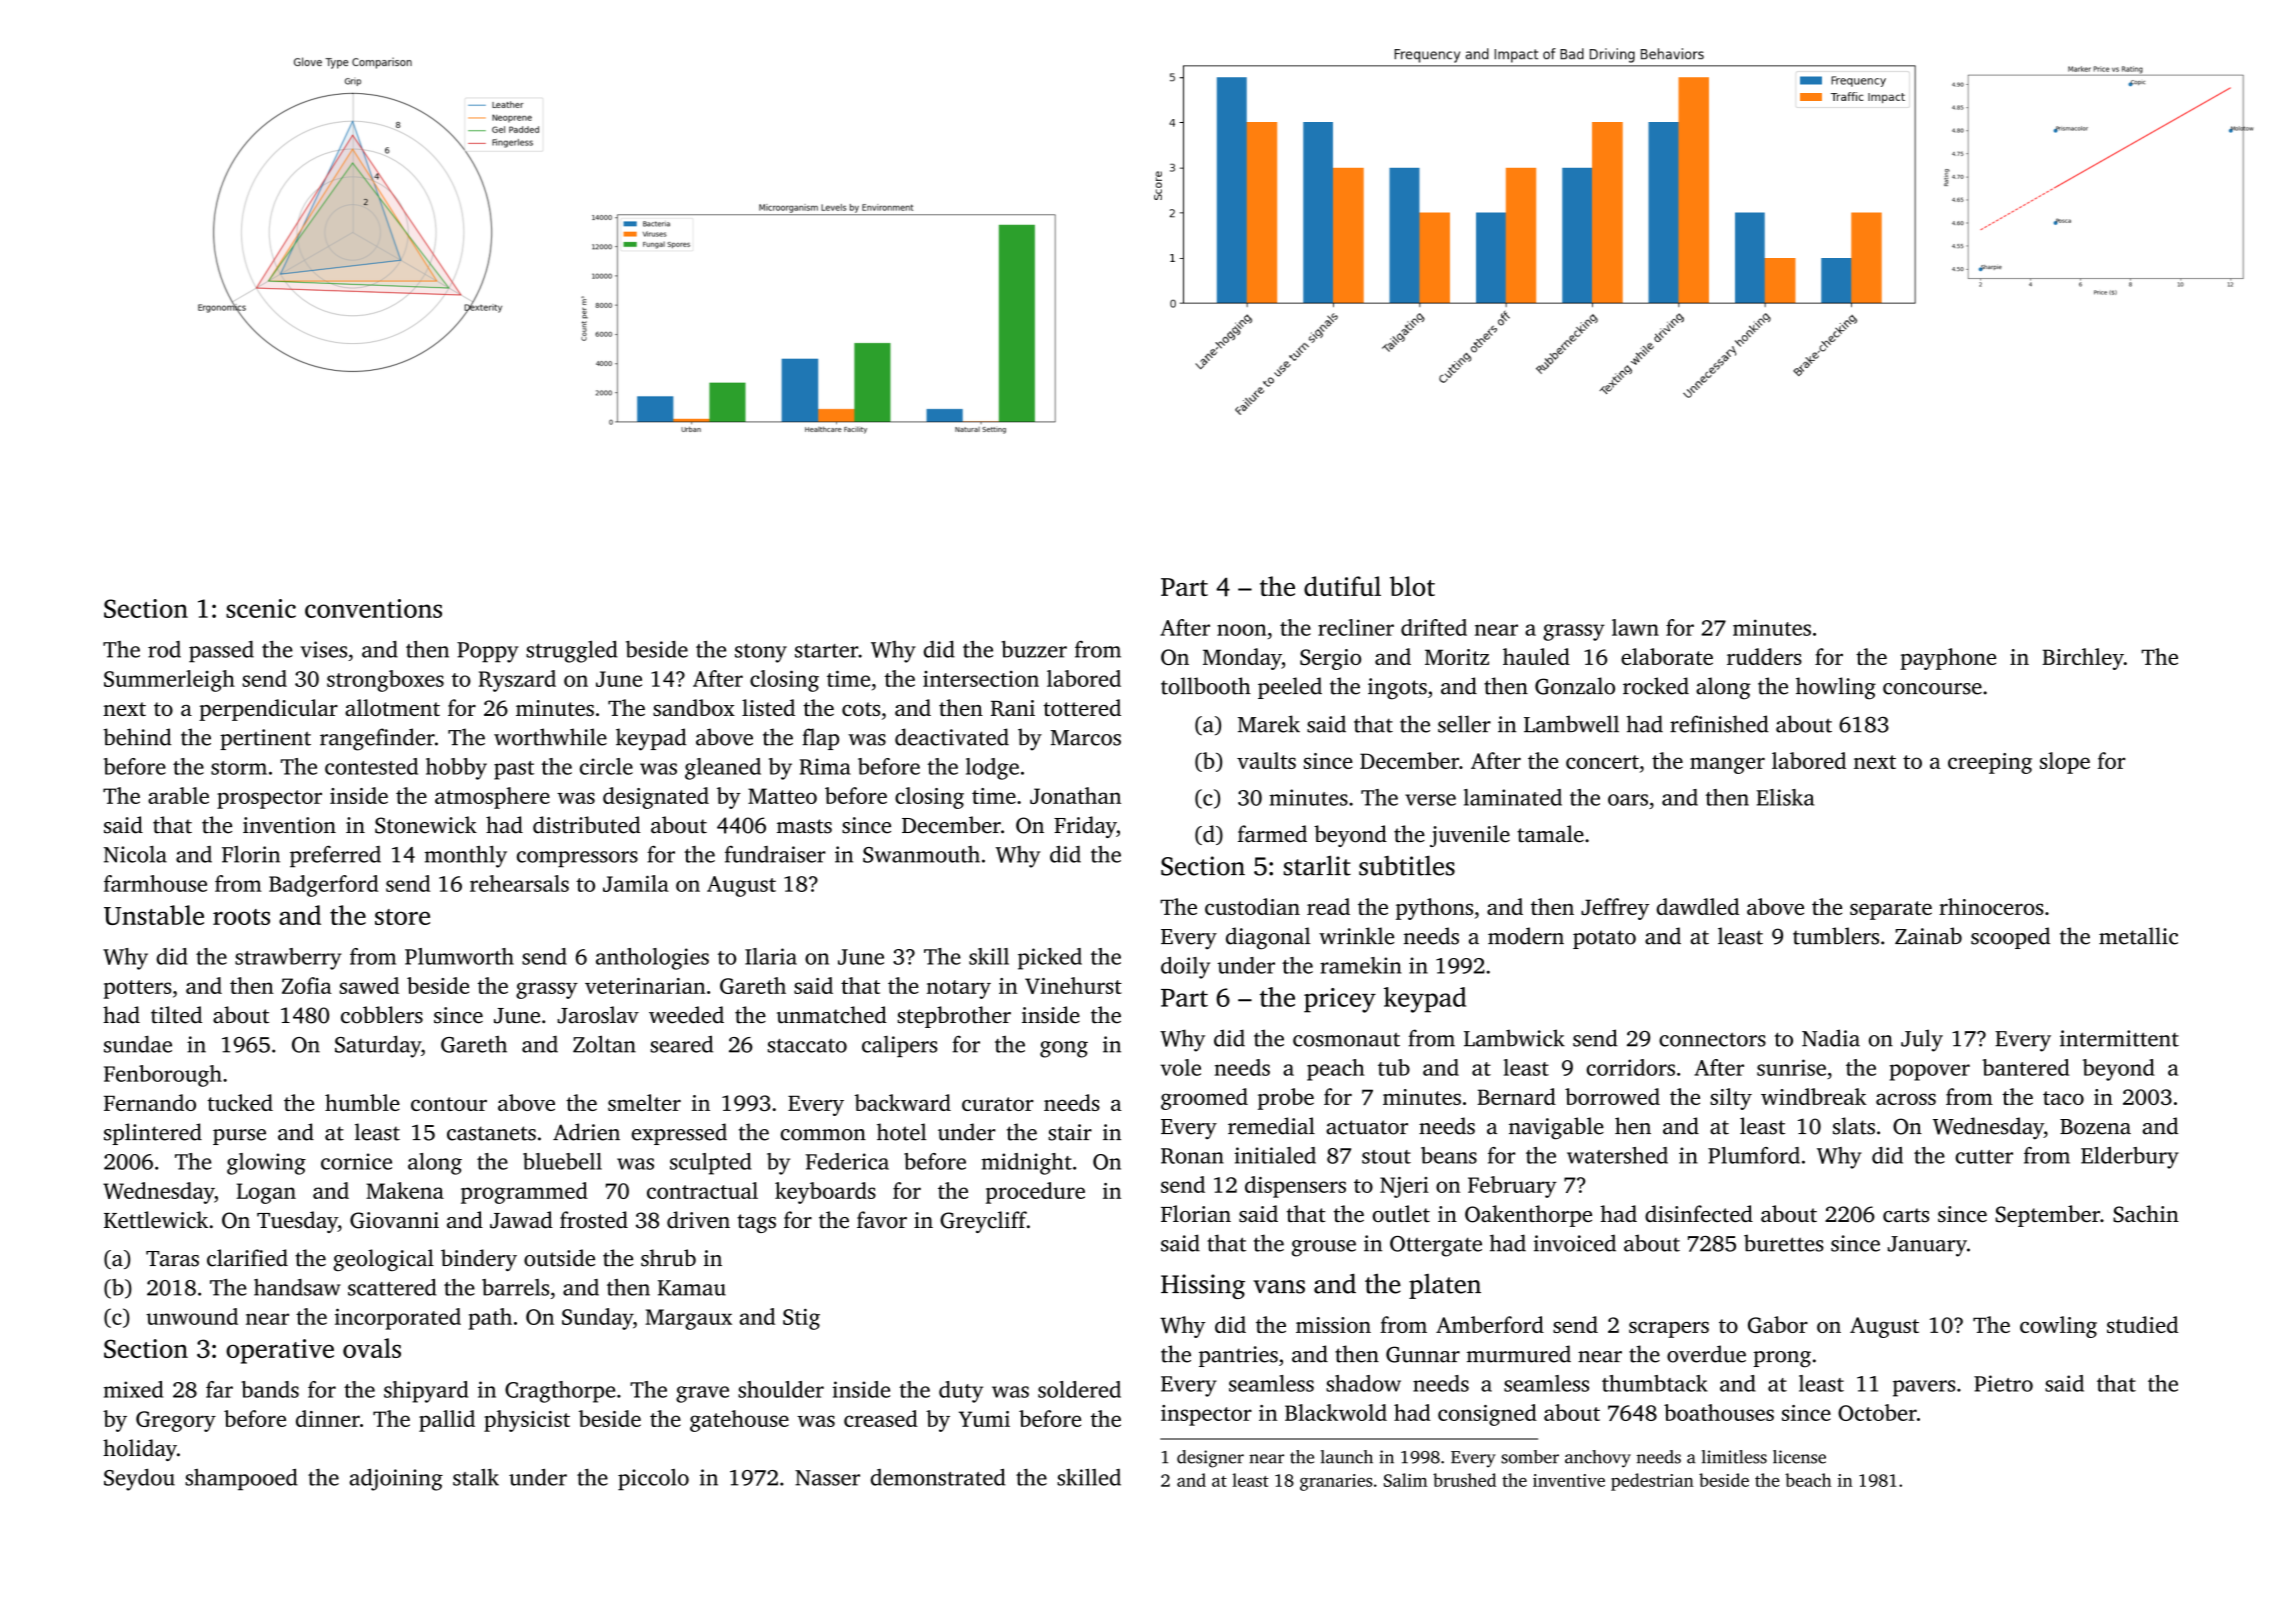 The height and width of the image is (1614, 2282). Describe the element at coordinates (652, 959) in the image. I see `anthologies` at that location.
